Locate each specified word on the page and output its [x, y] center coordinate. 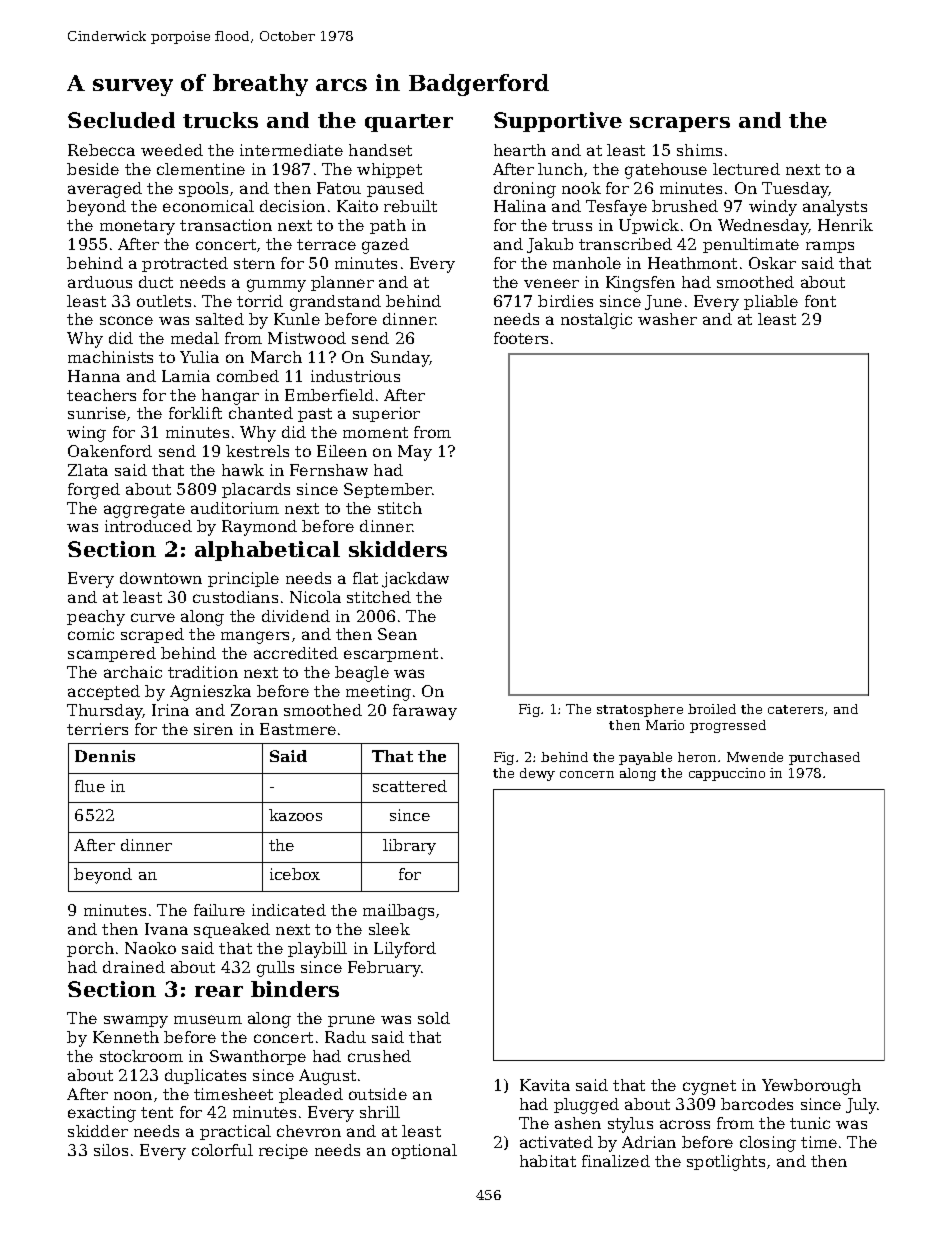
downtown [161, 578]
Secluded [121, 120]
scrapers [680, 124]
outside [378, 1094]
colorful [222, 1150]
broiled [712, 709]
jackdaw [415, 580]
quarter [409, 123]
